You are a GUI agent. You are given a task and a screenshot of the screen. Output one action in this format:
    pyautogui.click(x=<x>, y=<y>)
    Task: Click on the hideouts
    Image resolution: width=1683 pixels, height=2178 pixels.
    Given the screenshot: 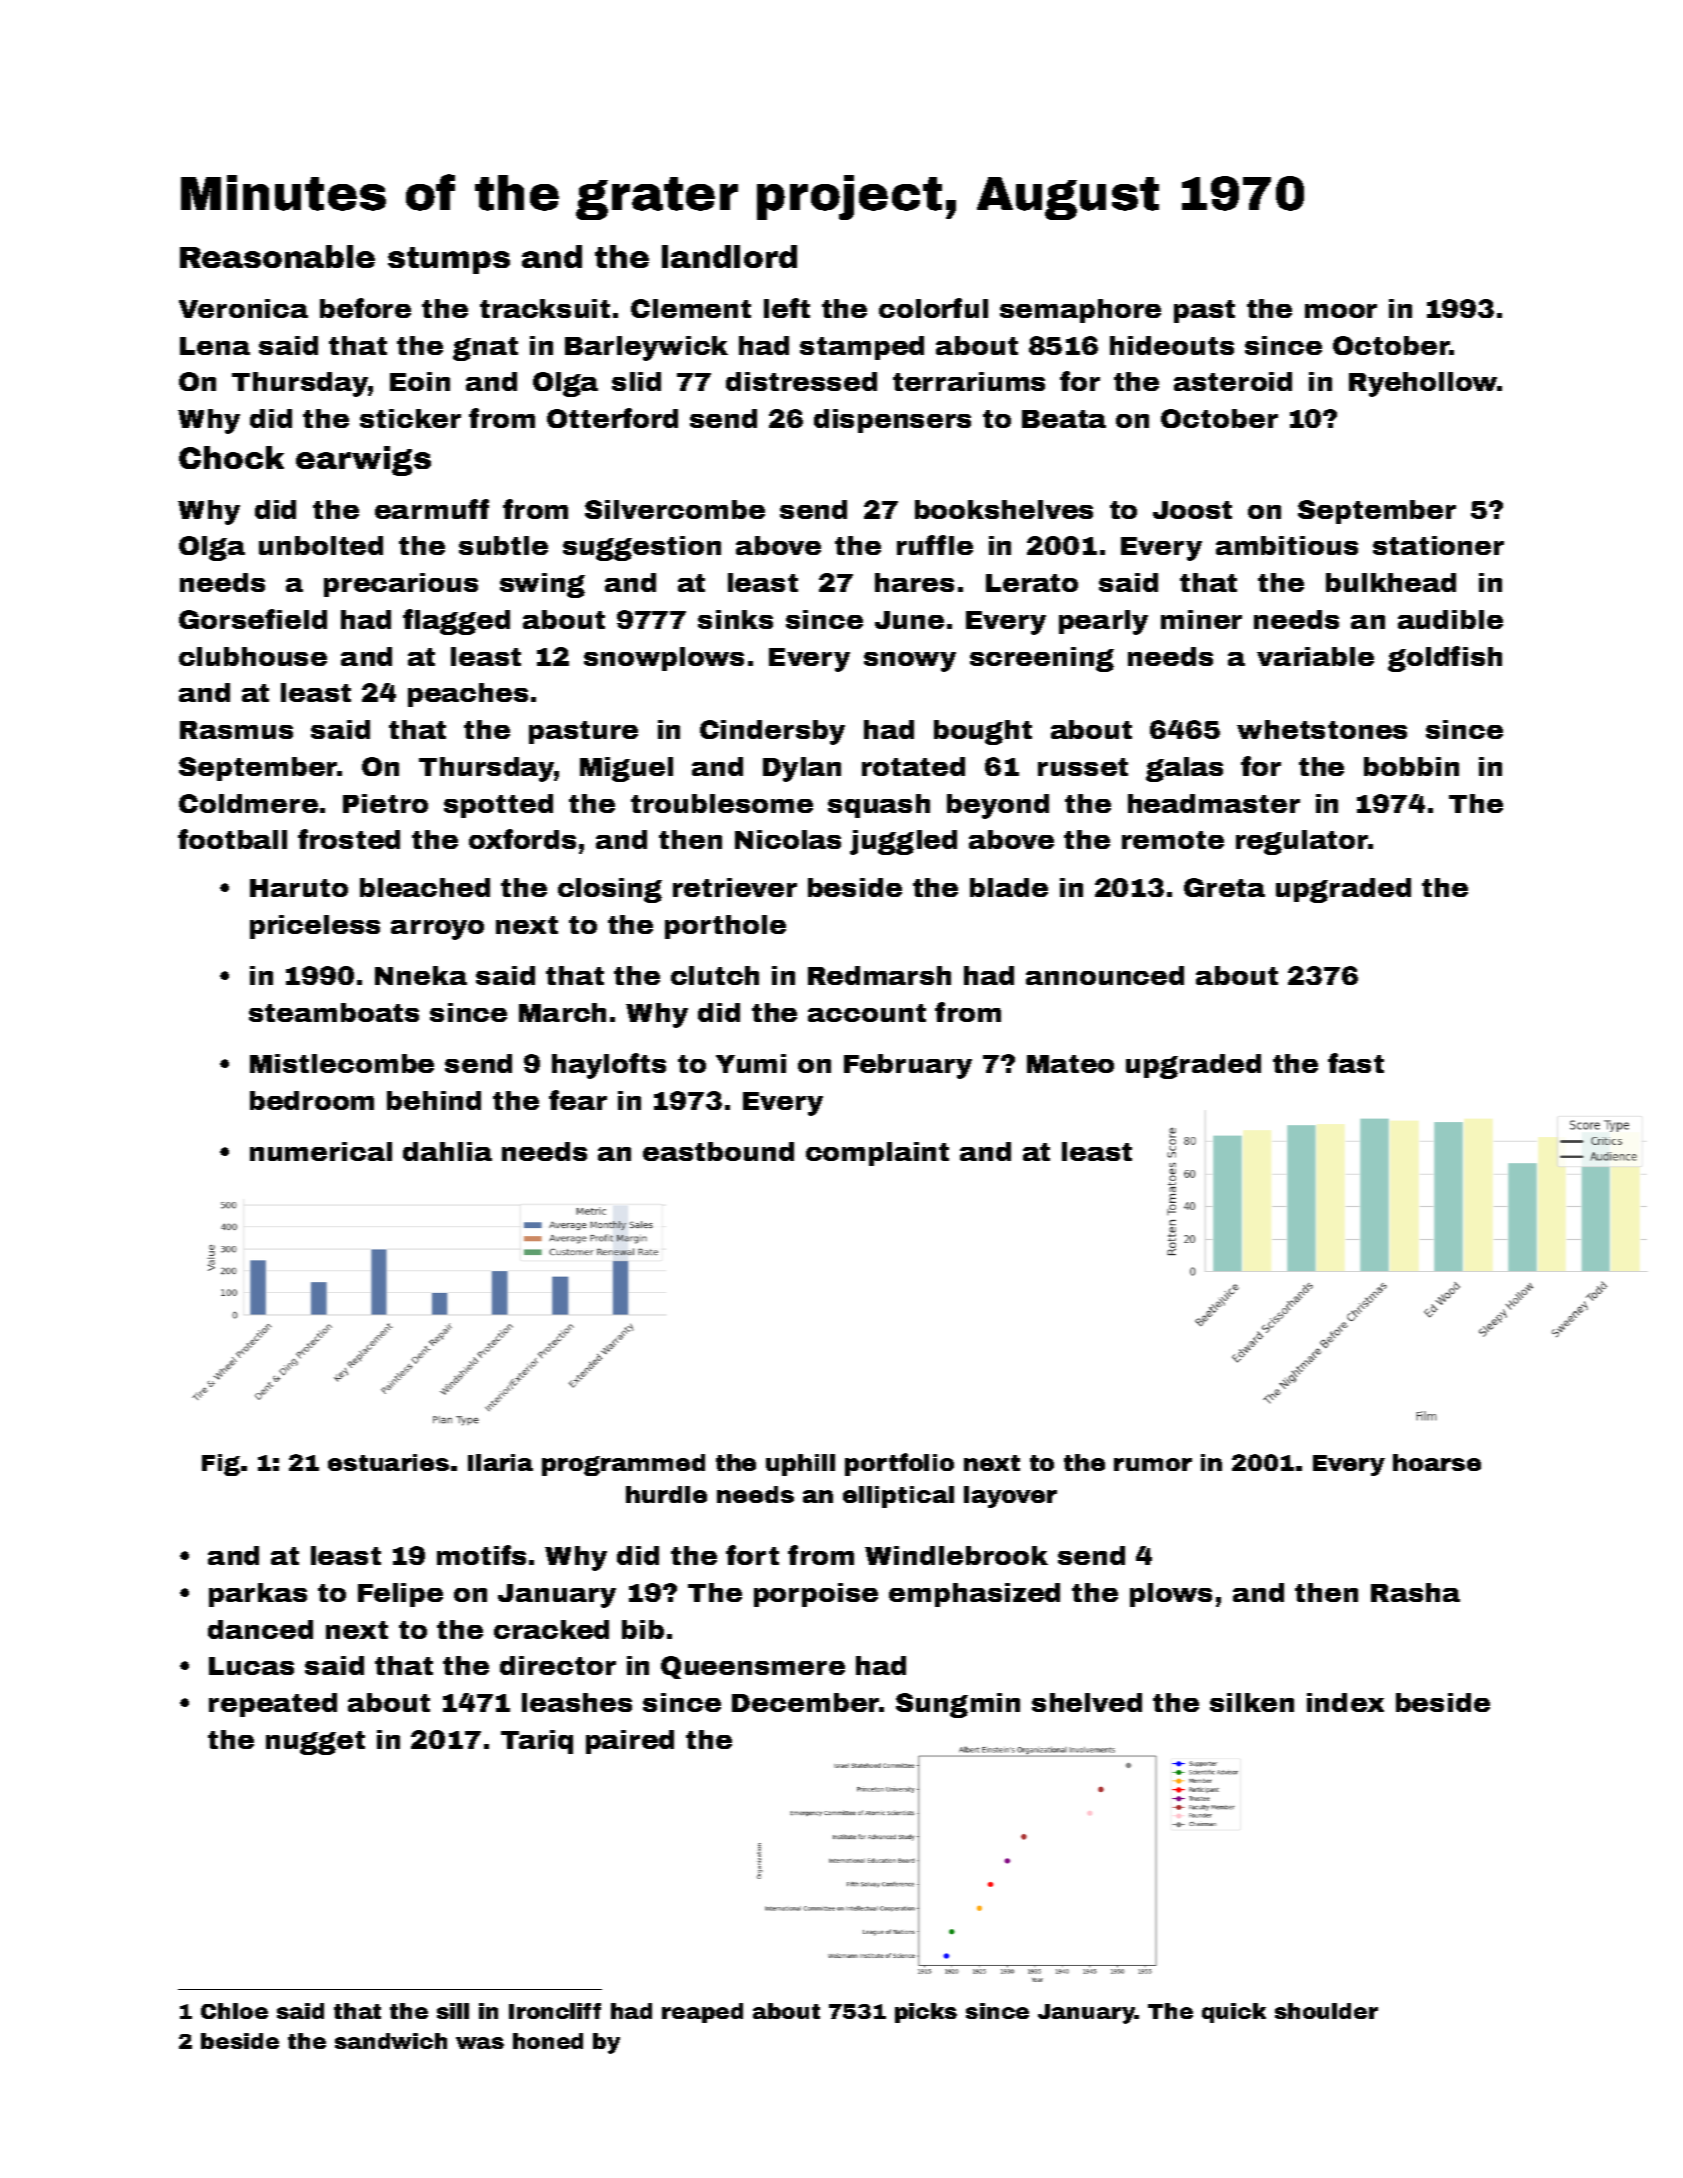 What is the action you would take?
    pyautogui.click(x=1172, y=345)
